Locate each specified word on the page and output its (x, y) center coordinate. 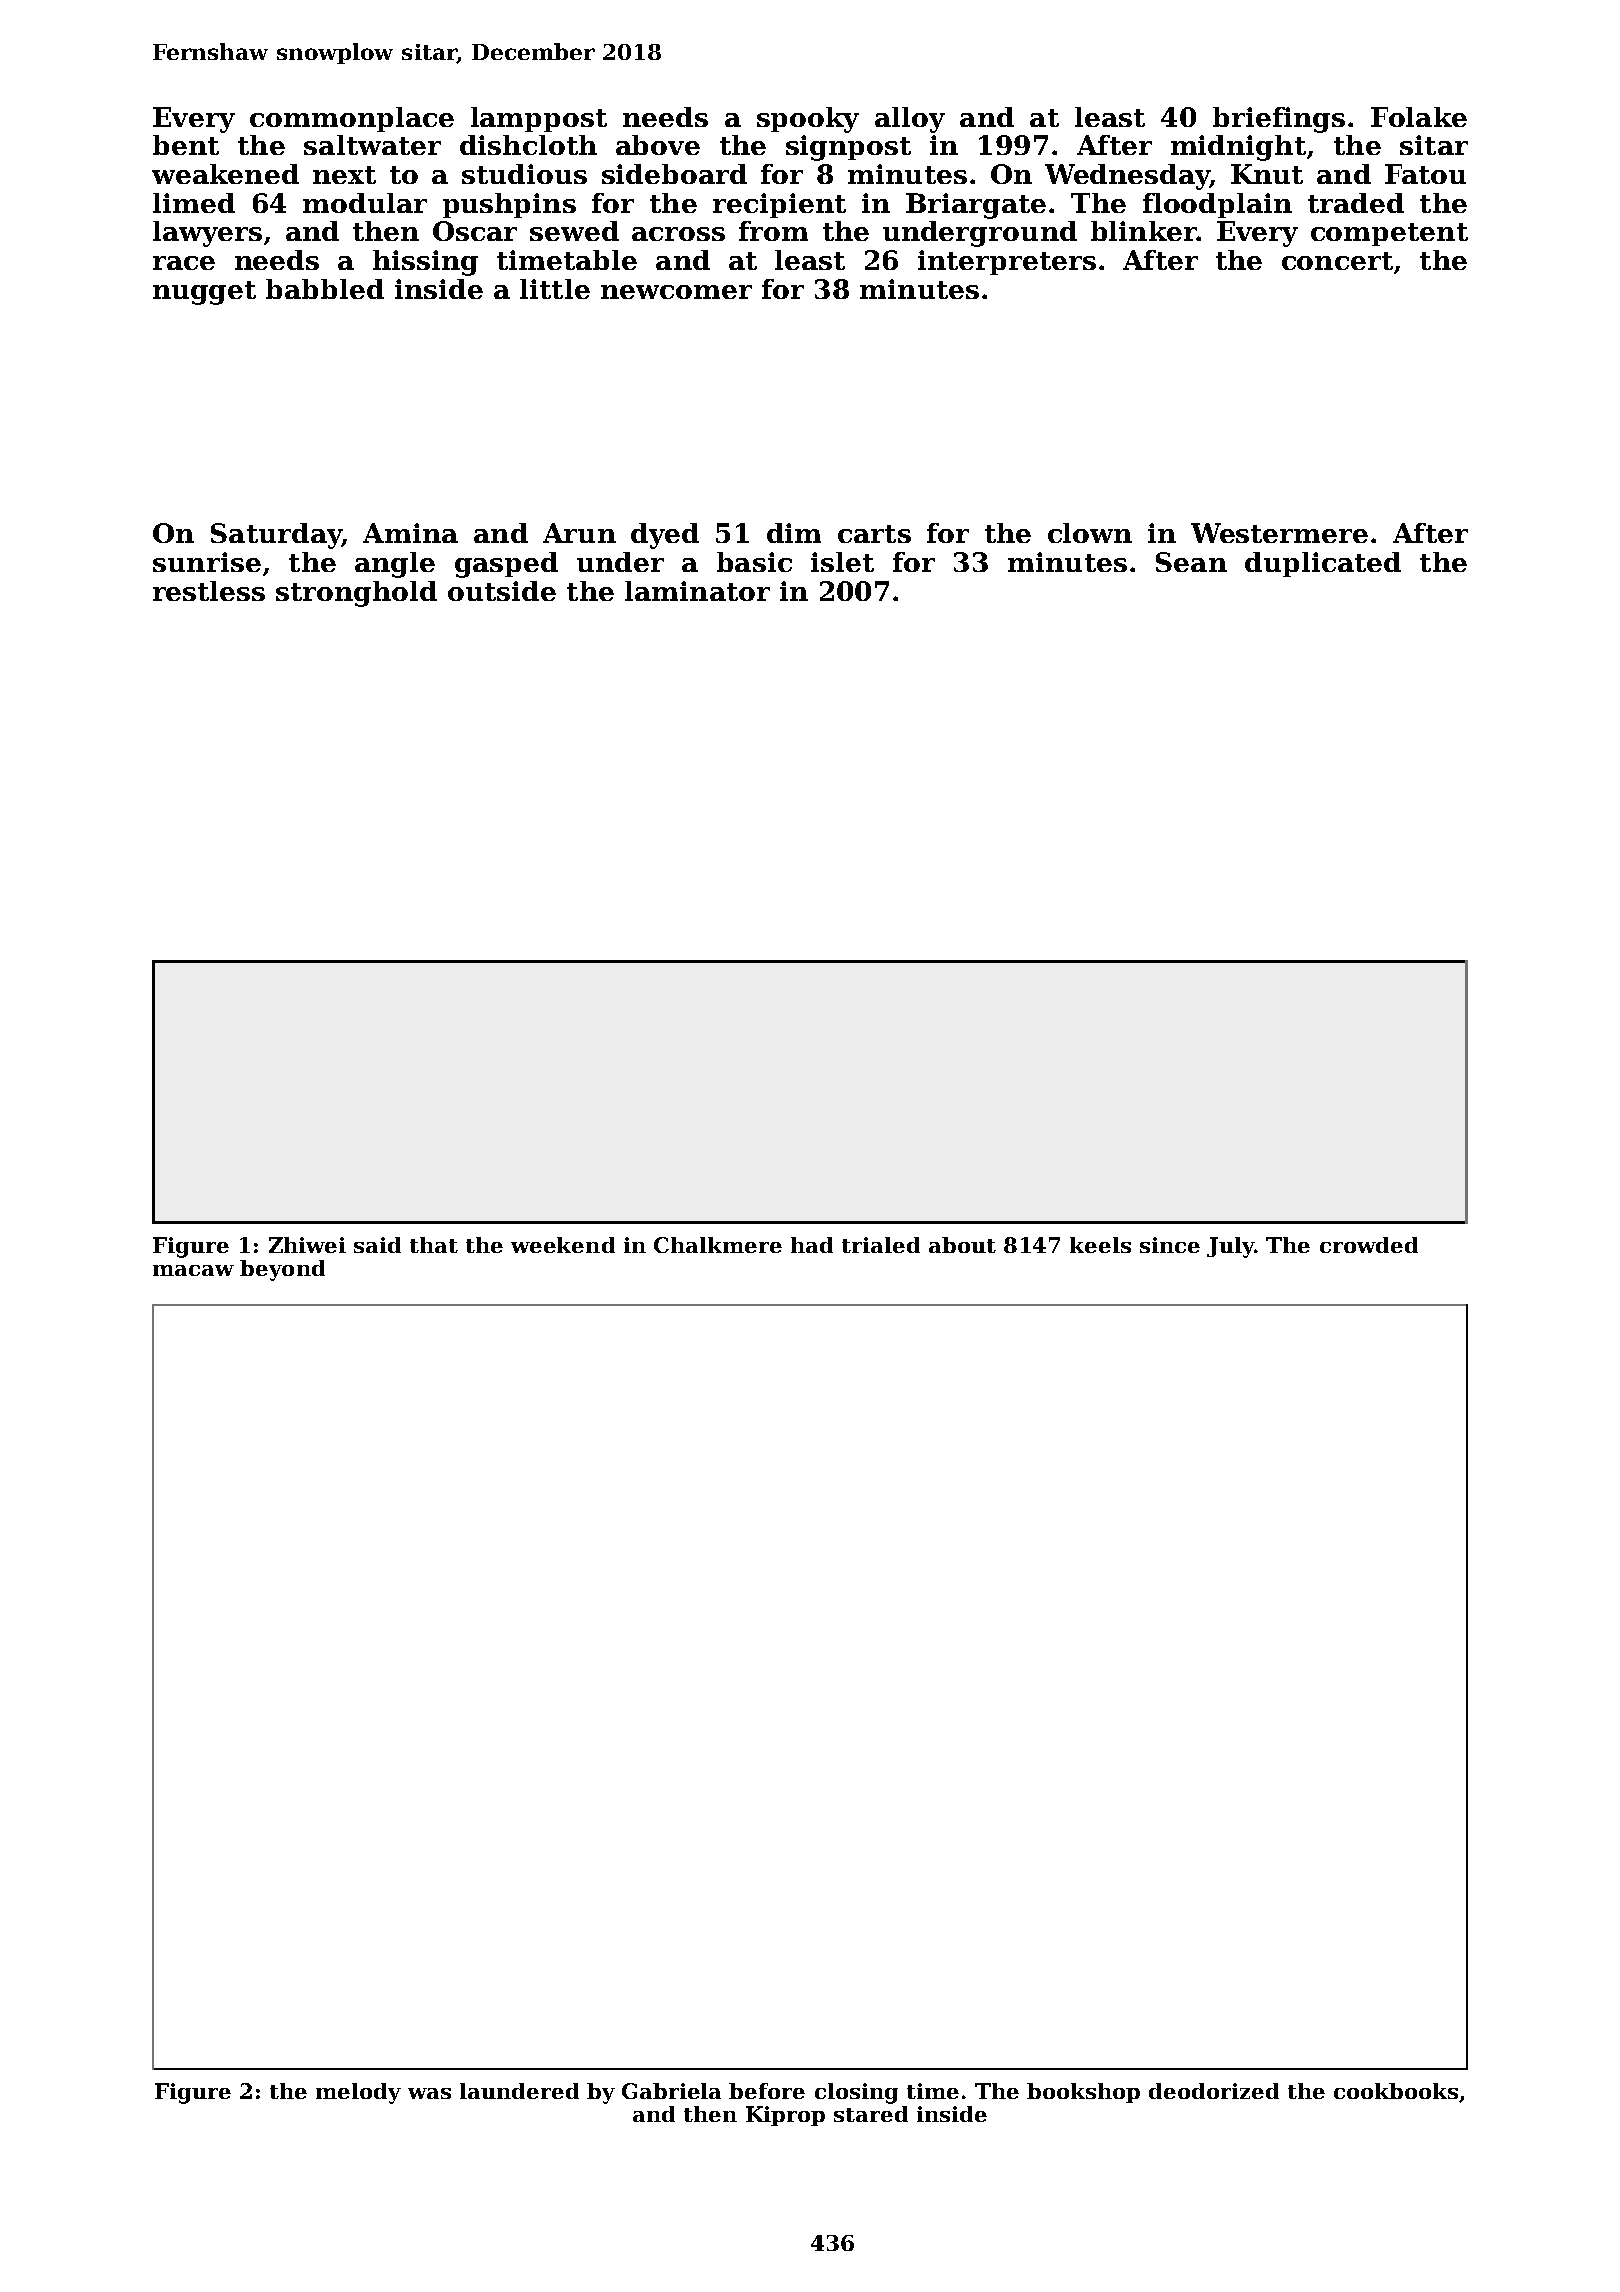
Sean (1191, 562)
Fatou (1425, 174)
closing (856, 2093)
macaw (193, 1270)
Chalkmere (718, 1245)
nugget (204, 293)
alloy (910, 120)
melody (358, 2093)
